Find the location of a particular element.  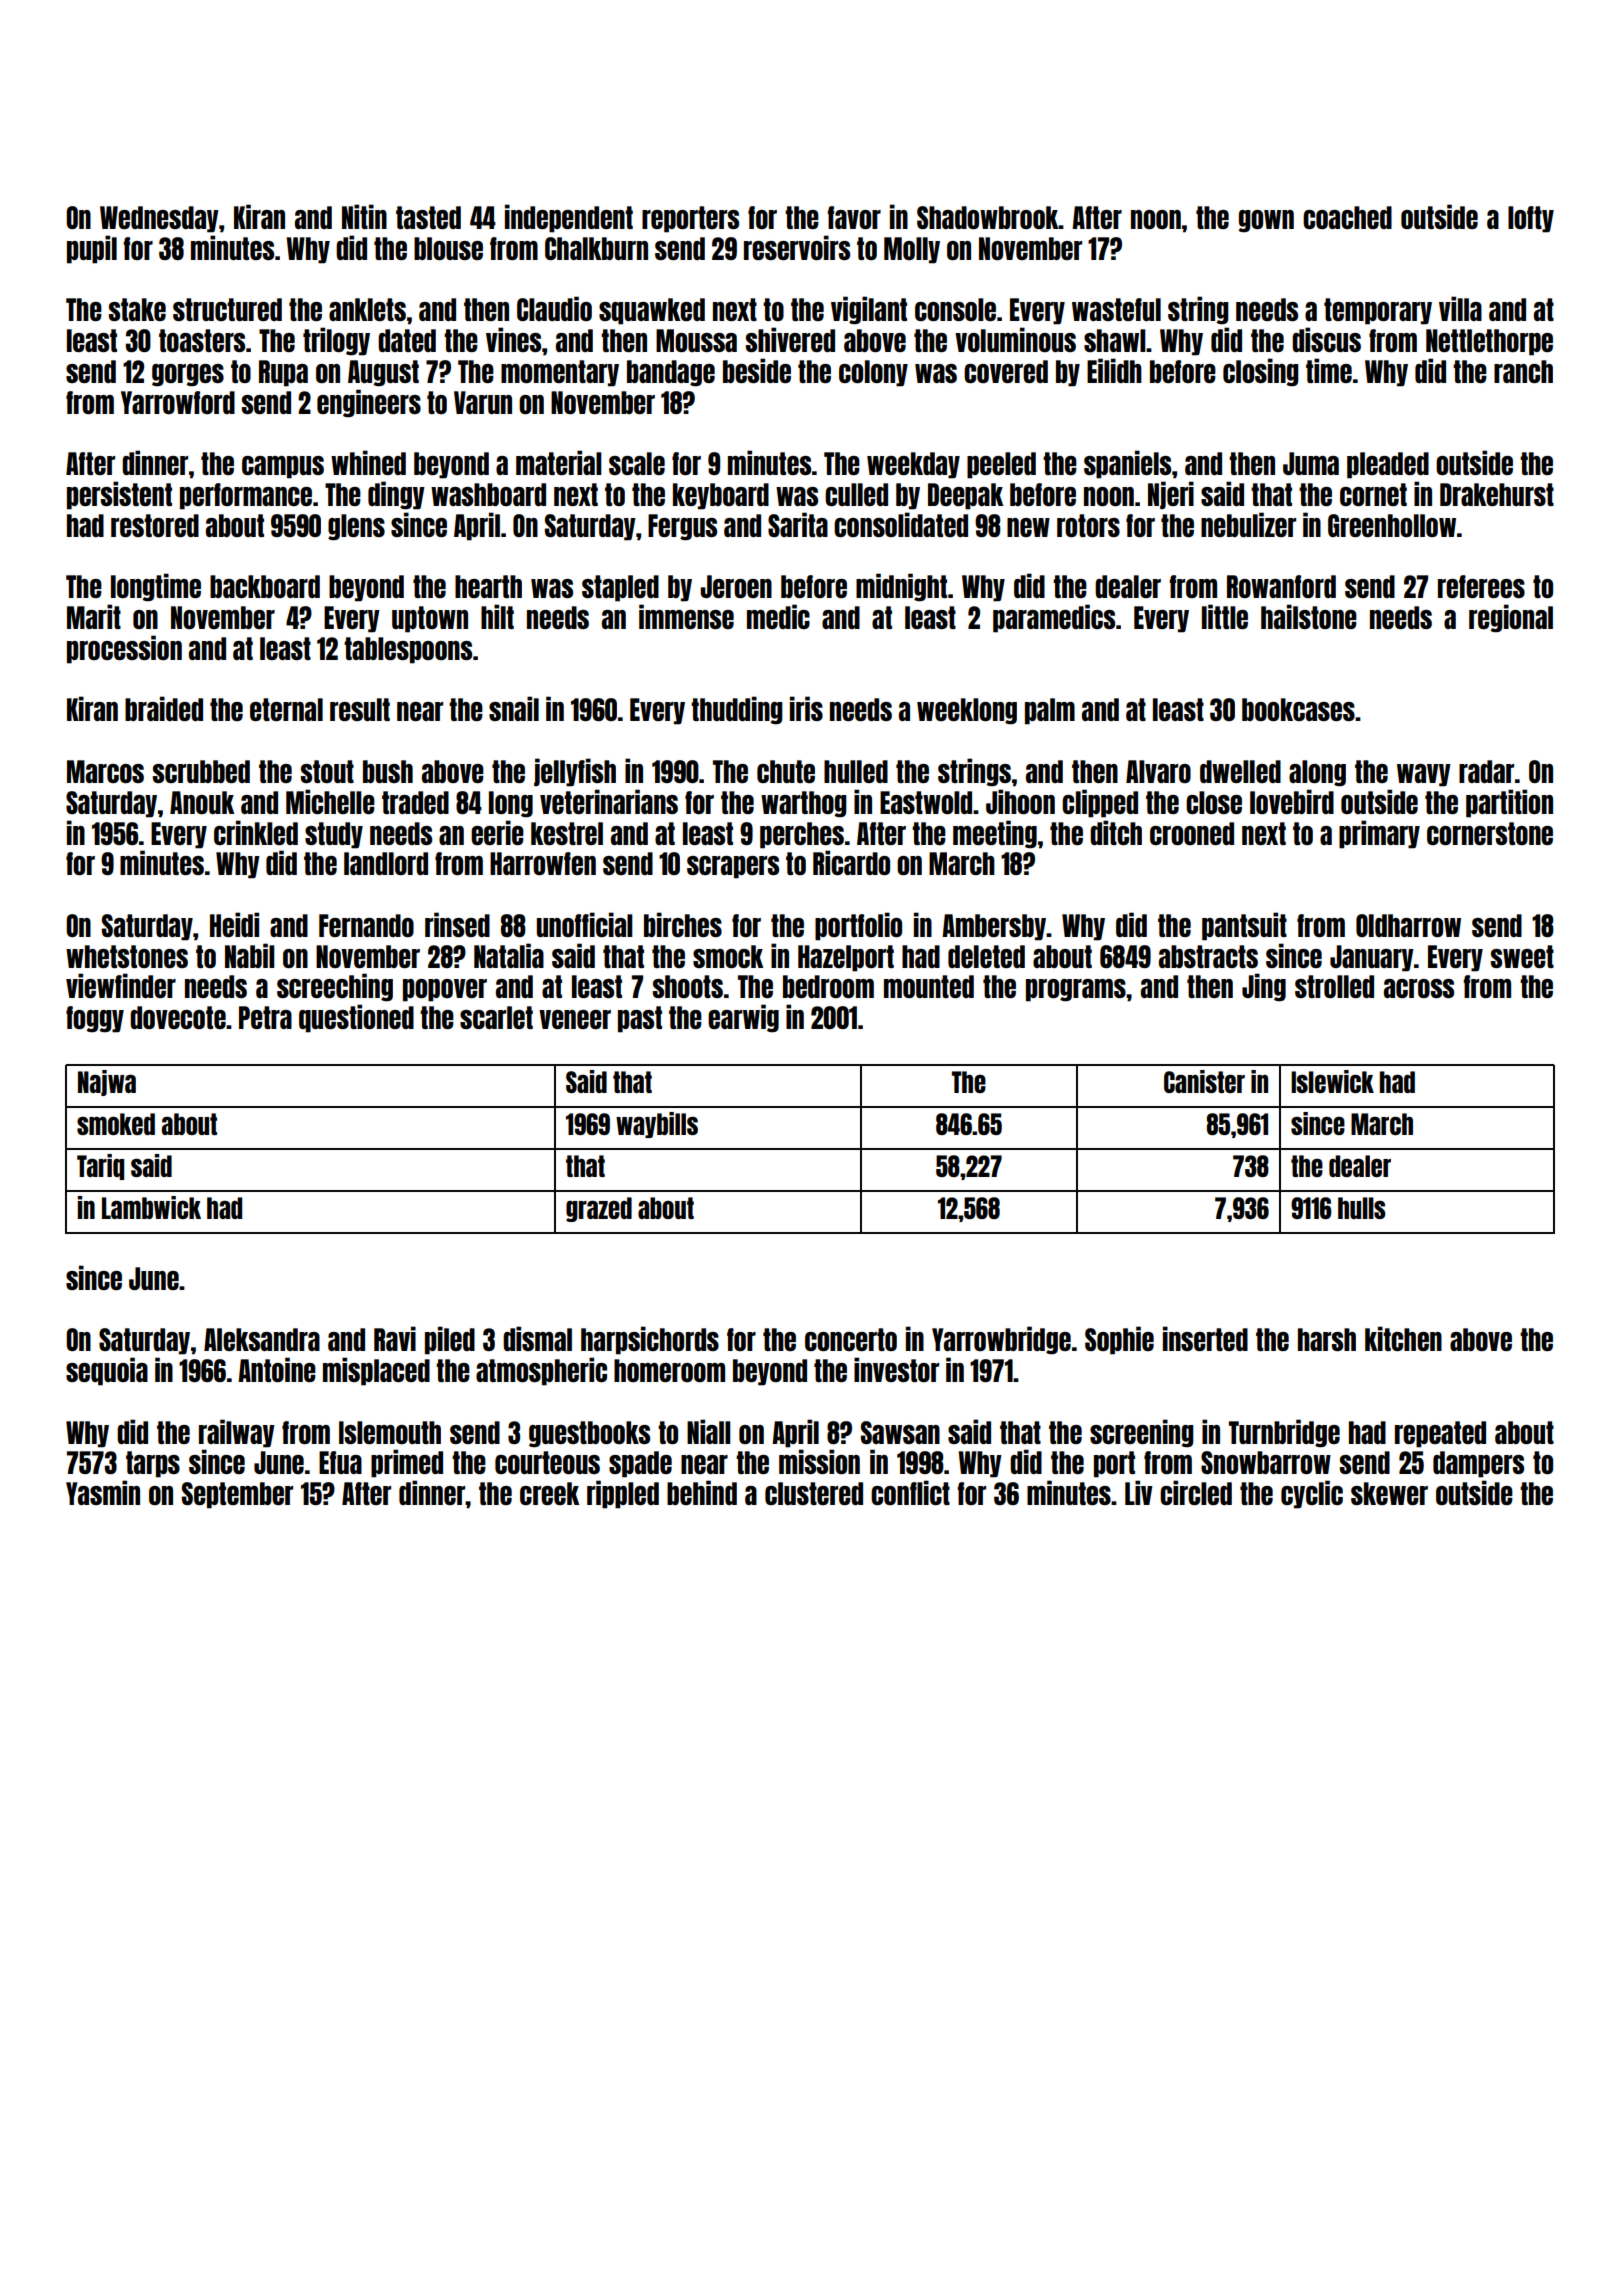

hulls is located at coordinates (1362, 1208).
